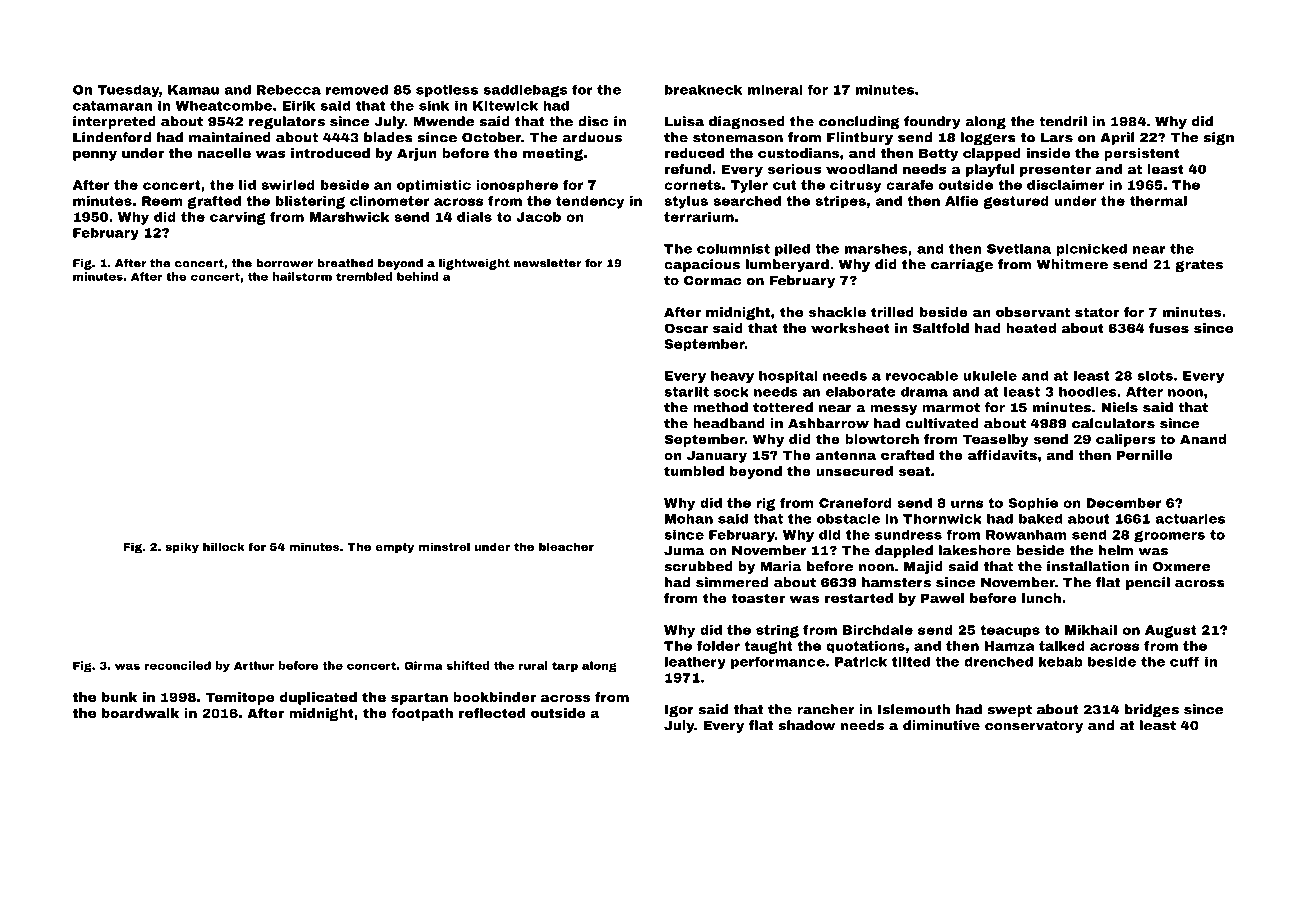 The width and height of the image is (1308, 924). Describe the element at coordinates (95, 155) in the image. I see `penny` at that location.
